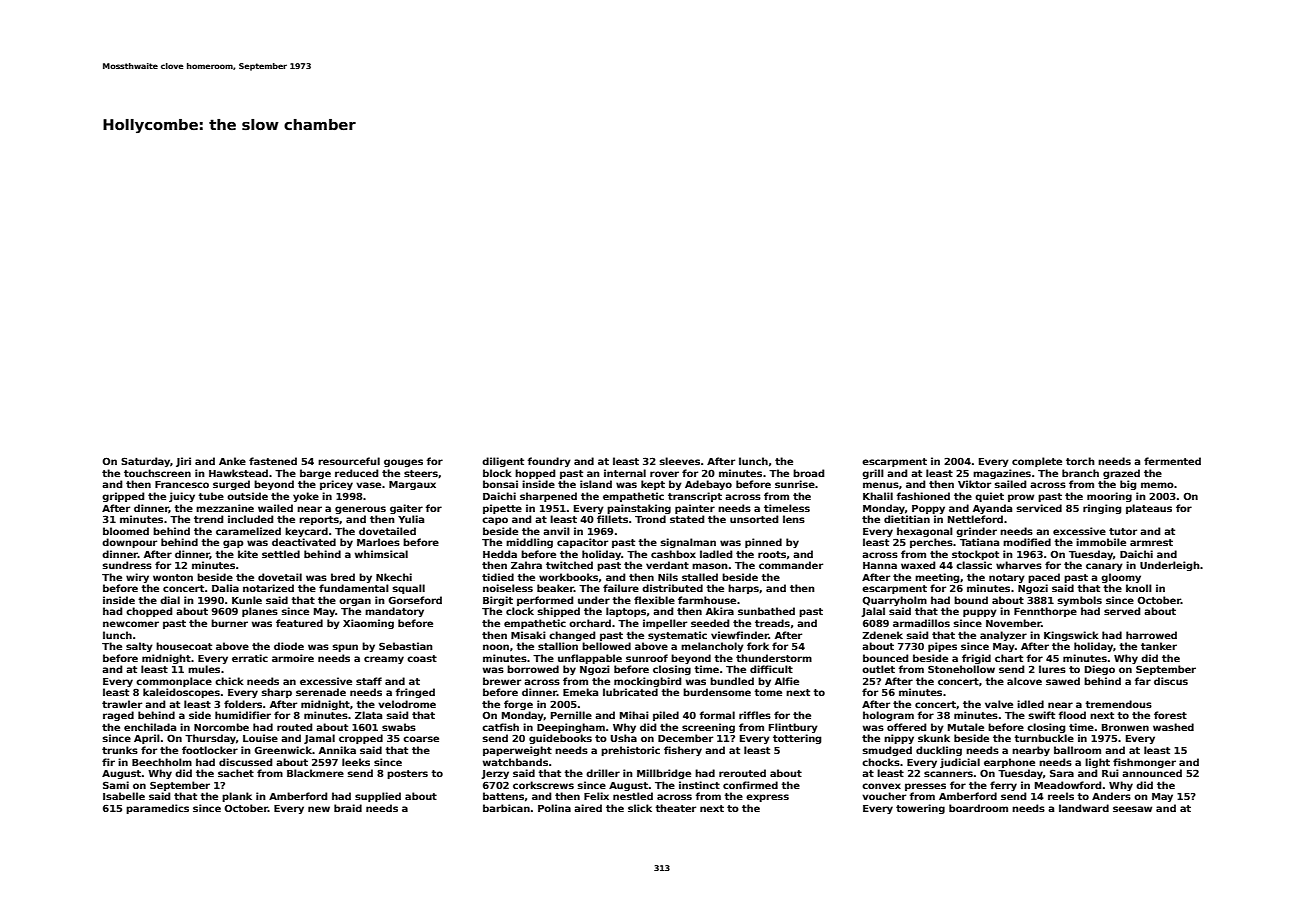 This page has height=924, width=1308. I want to click on cashbox, so click(673, 554).
